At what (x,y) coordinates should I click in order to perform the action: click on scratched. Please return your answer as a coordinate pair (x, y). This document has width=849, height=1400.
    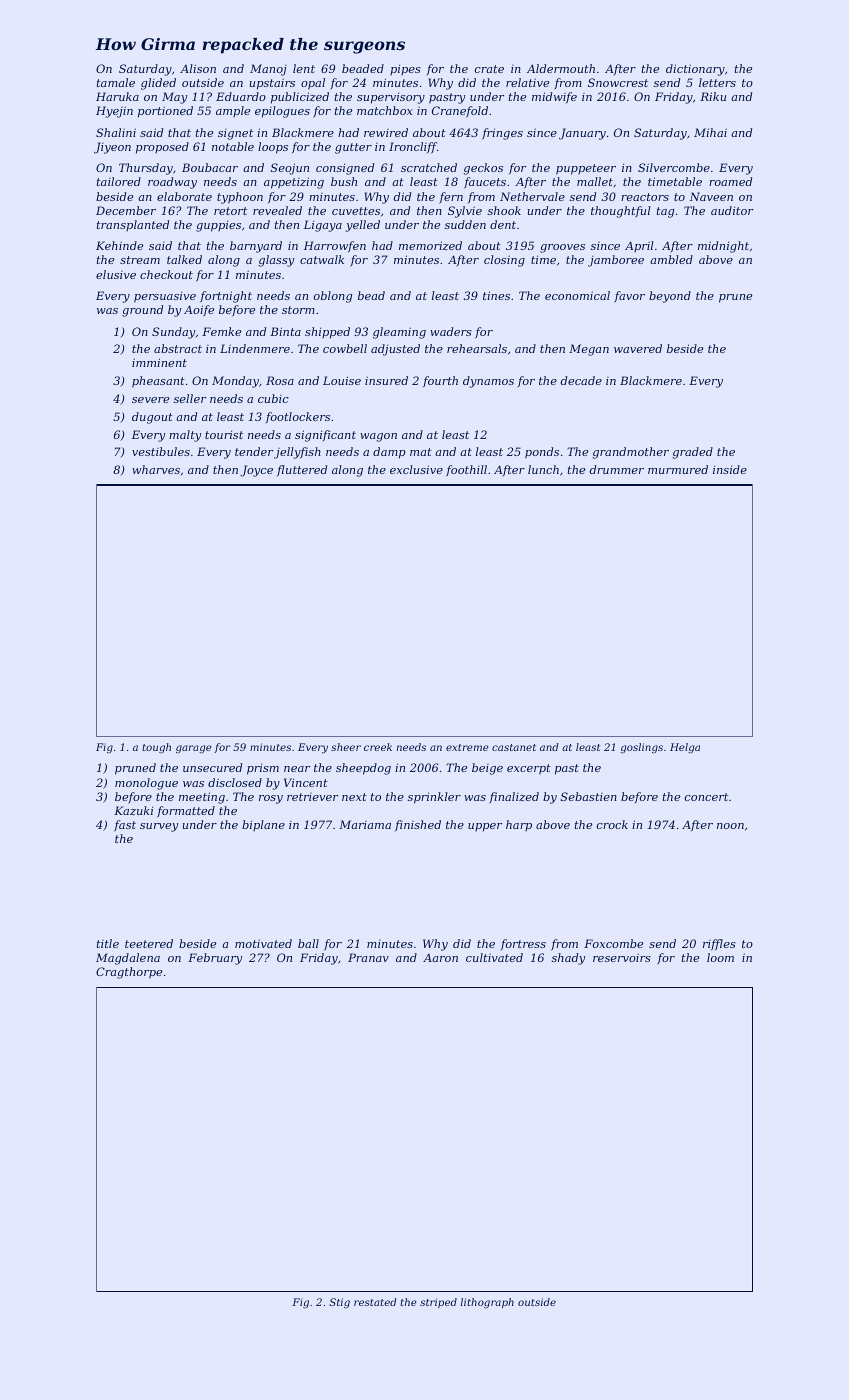
    Looking at the image, I should click on (429, 167).
